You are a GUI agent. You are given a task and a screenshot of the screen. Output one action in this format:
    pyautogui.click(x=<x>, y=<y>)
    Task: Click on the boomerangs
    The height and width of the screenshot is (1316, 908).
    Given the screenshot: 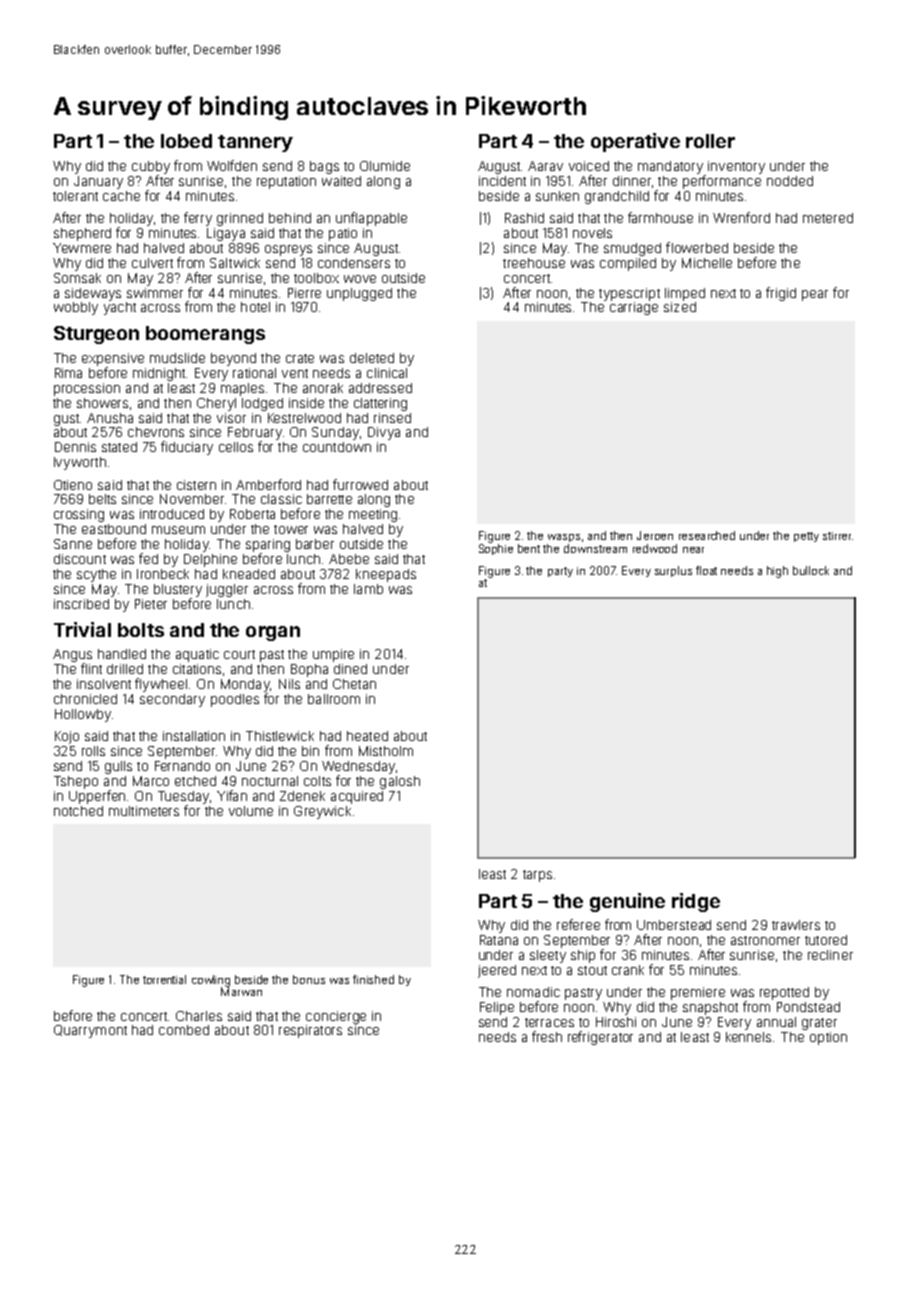 What is the action you would take?
    pyautogui.click(x=205, y=335)
